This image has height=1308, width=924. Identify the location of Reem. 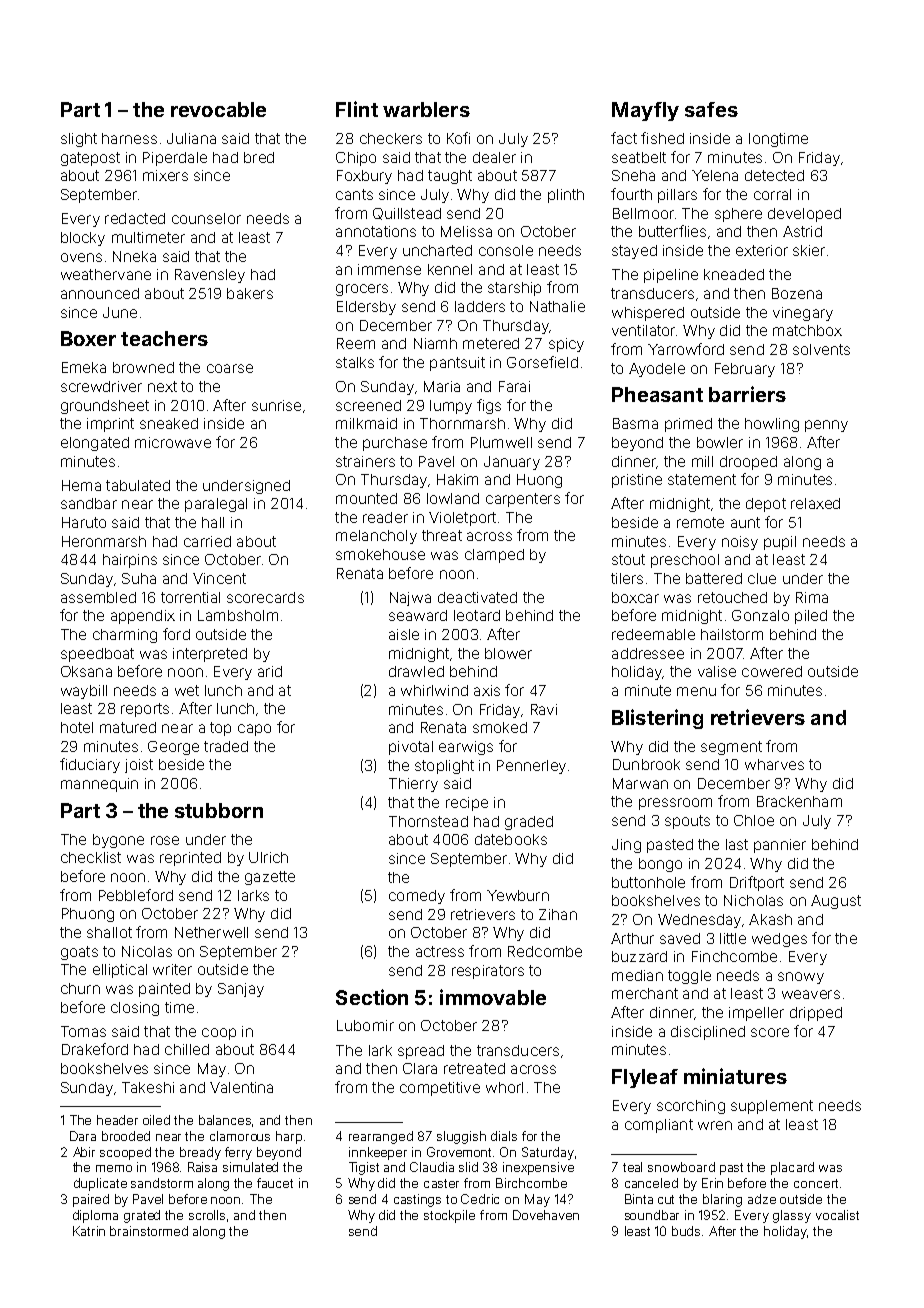
(356, 343).
